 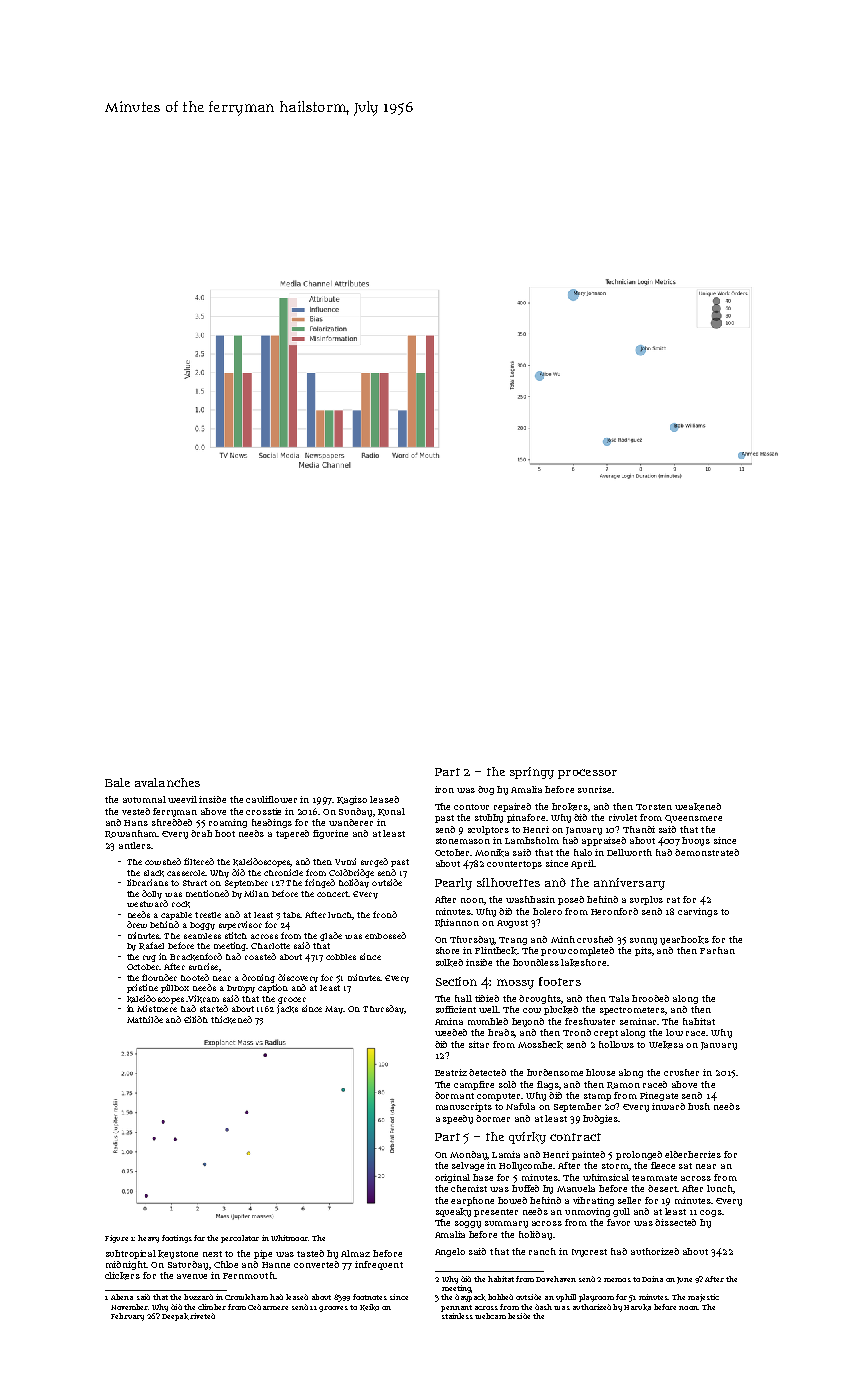 What do you see at coordinates (698, 807) in the screenshot?
I see `weakened` at bounding box center [698, 807].
